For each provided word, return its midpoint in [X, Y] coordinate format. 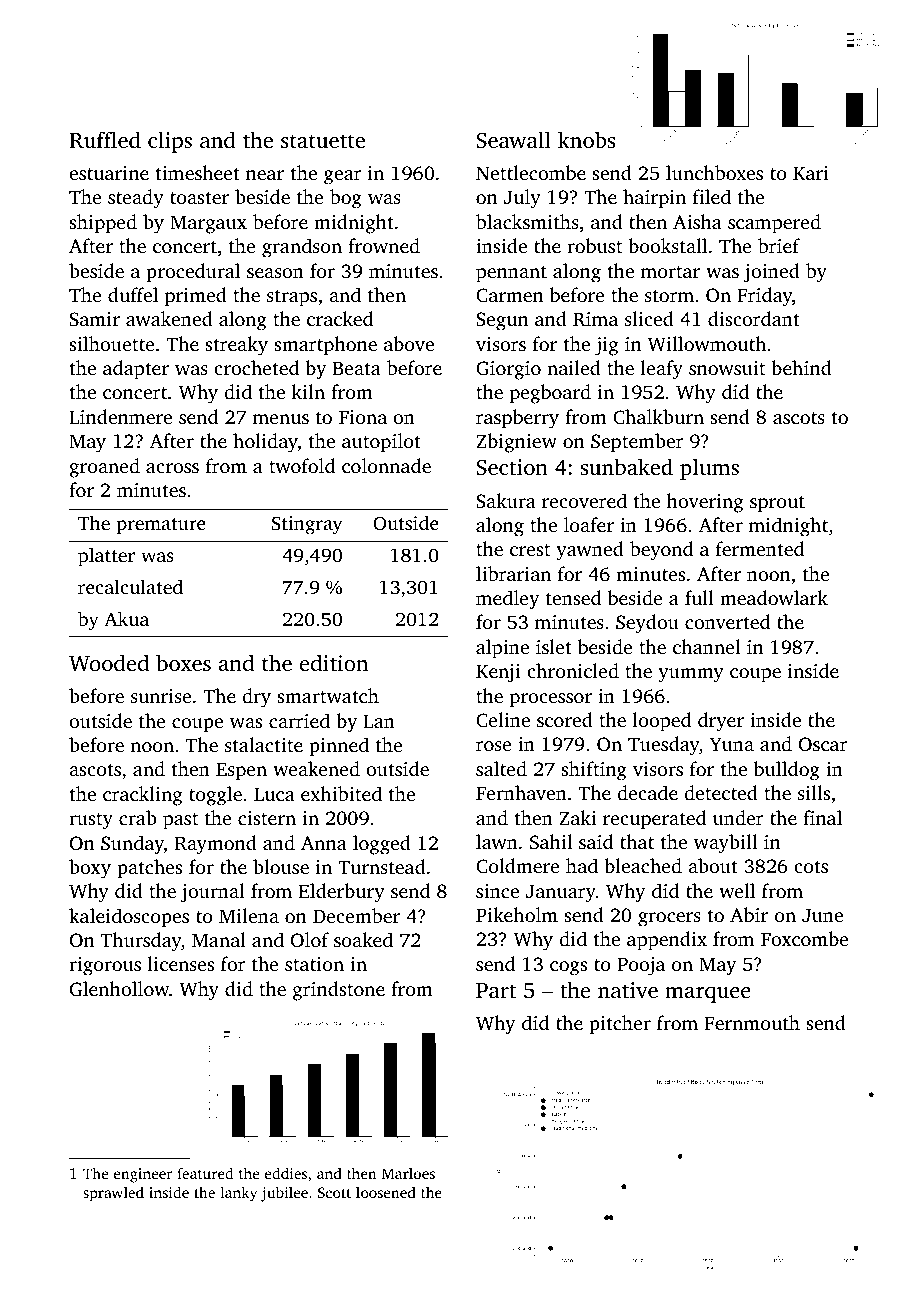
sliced [649, 318]
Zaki [577, 817]
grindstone [339, 991]
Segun [502, 321]
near [265, 175]
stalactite [264, 744]
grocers [669, 919]
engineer [143, 1175]
